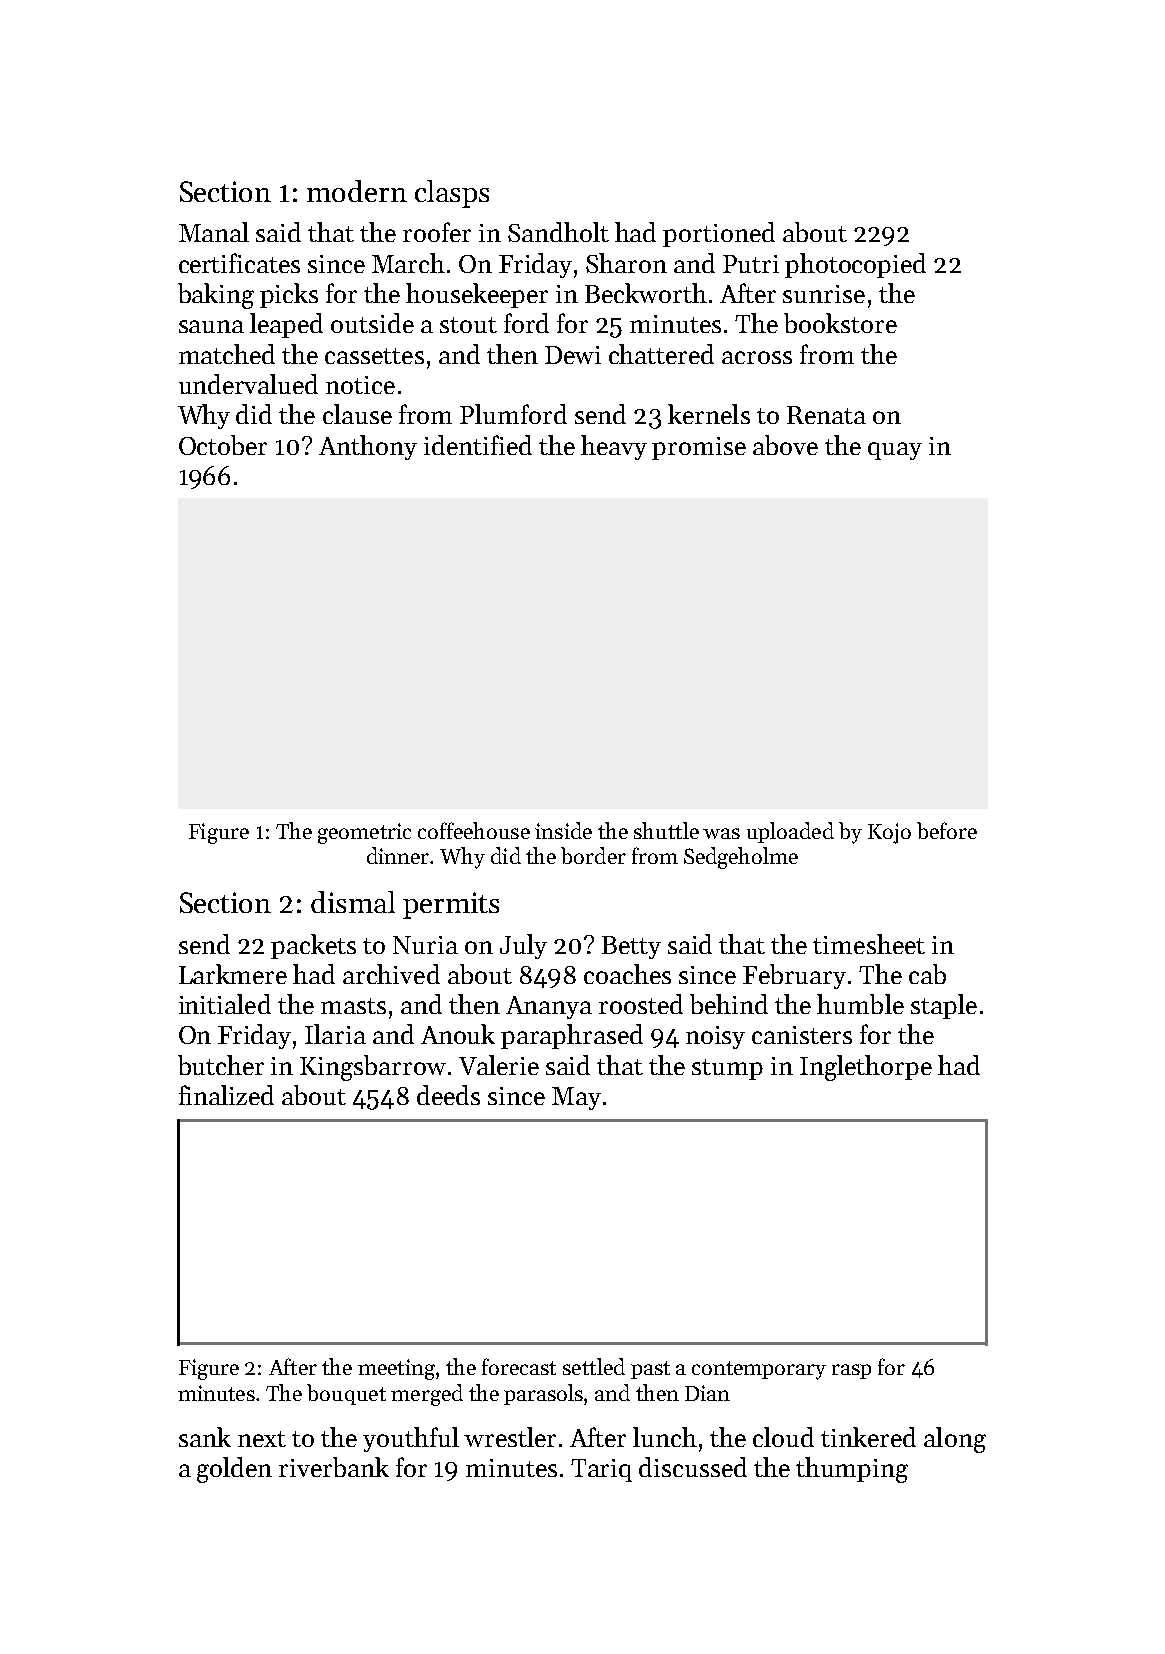  I want to click on promise, so click(699, 448).
